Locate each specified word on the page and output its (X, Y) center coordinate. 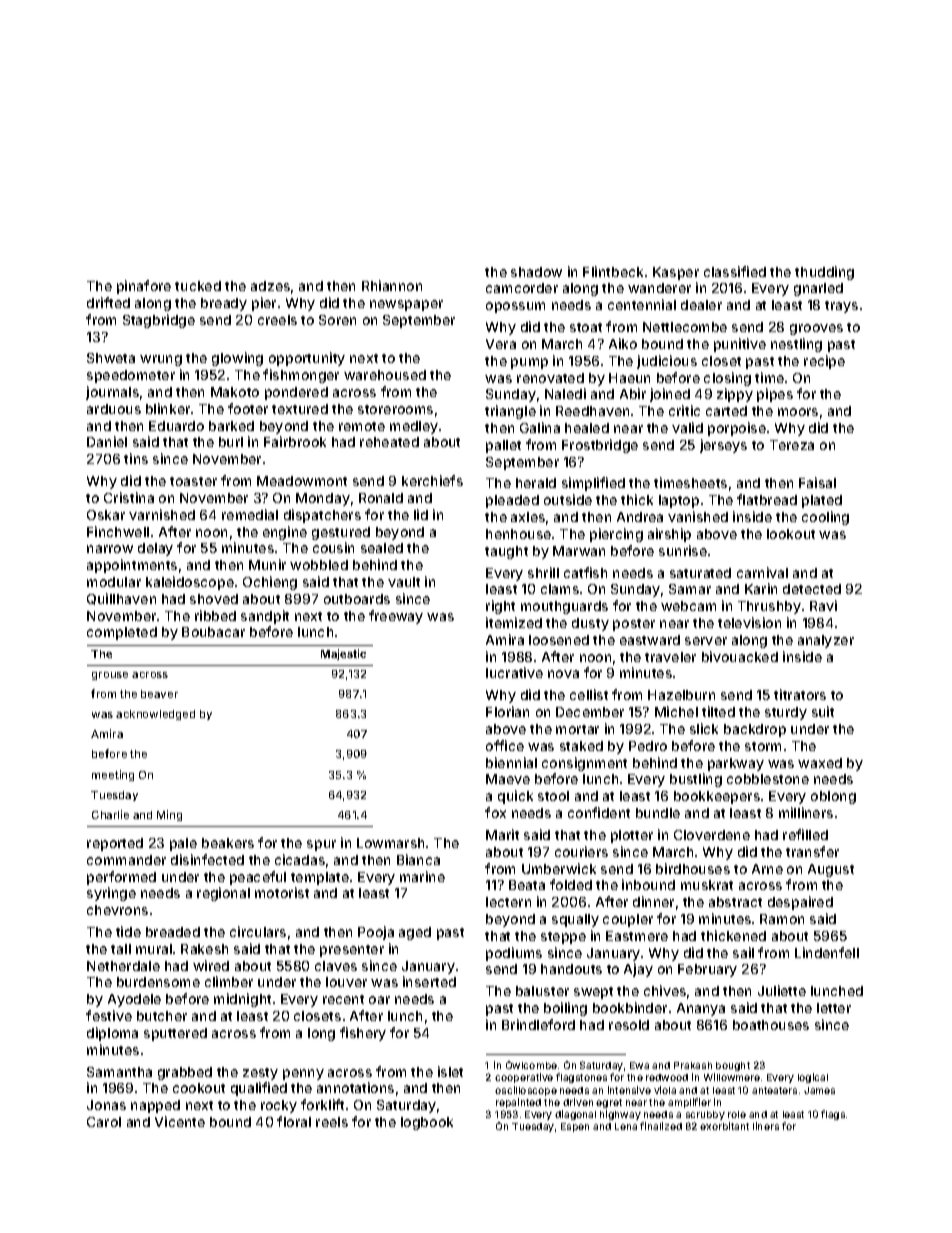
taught (506, 552)
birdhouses (693, 868)
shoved (214, 599)
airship (669, 535)
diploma (112, 1034)
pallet (503, 446)
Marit (502, 834)
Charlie (110, 814)
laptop (679, 501)
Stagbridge (159, 321)
